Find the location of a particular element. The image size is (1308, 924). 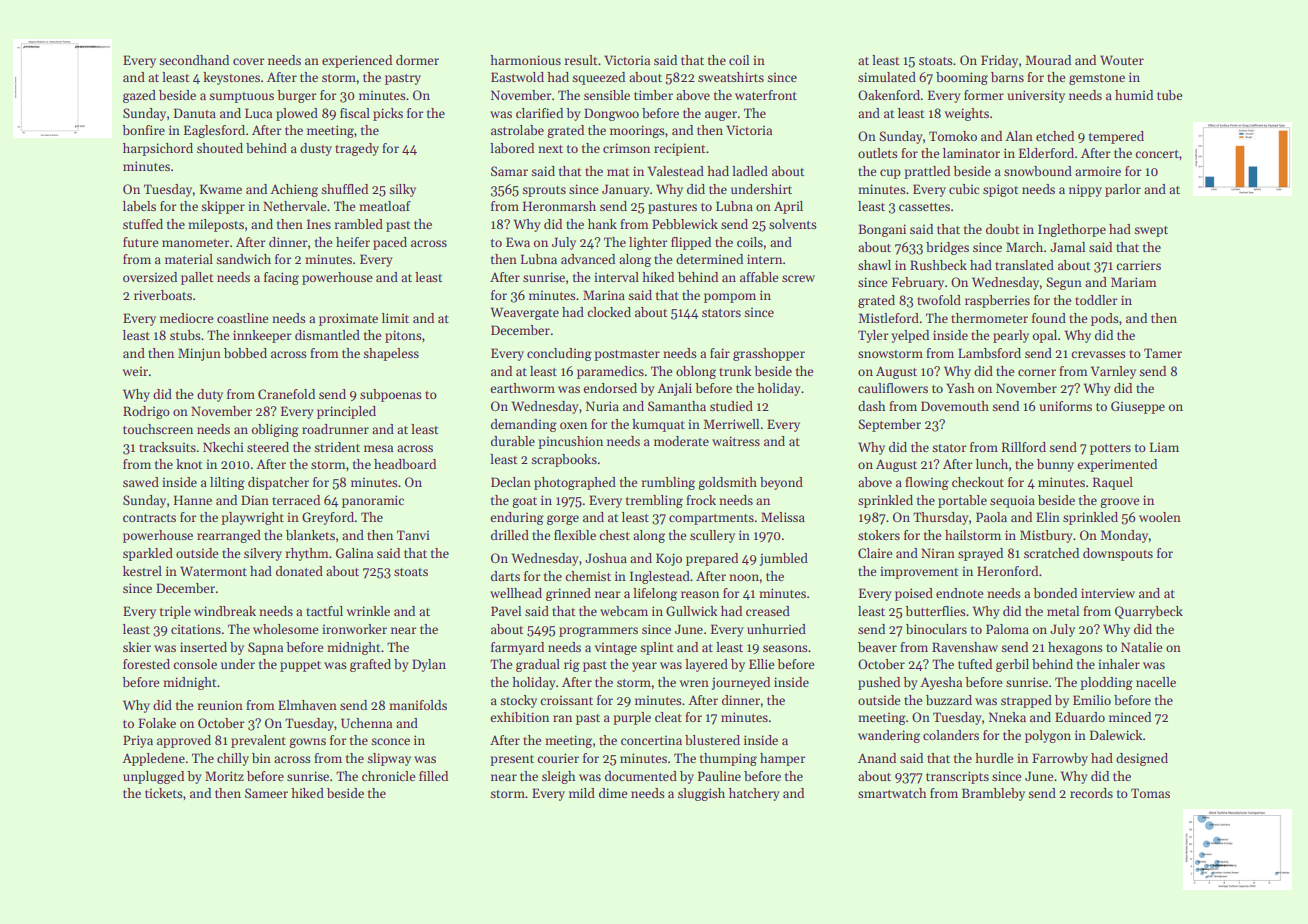

advanced is located at coordinates (588, 259).
